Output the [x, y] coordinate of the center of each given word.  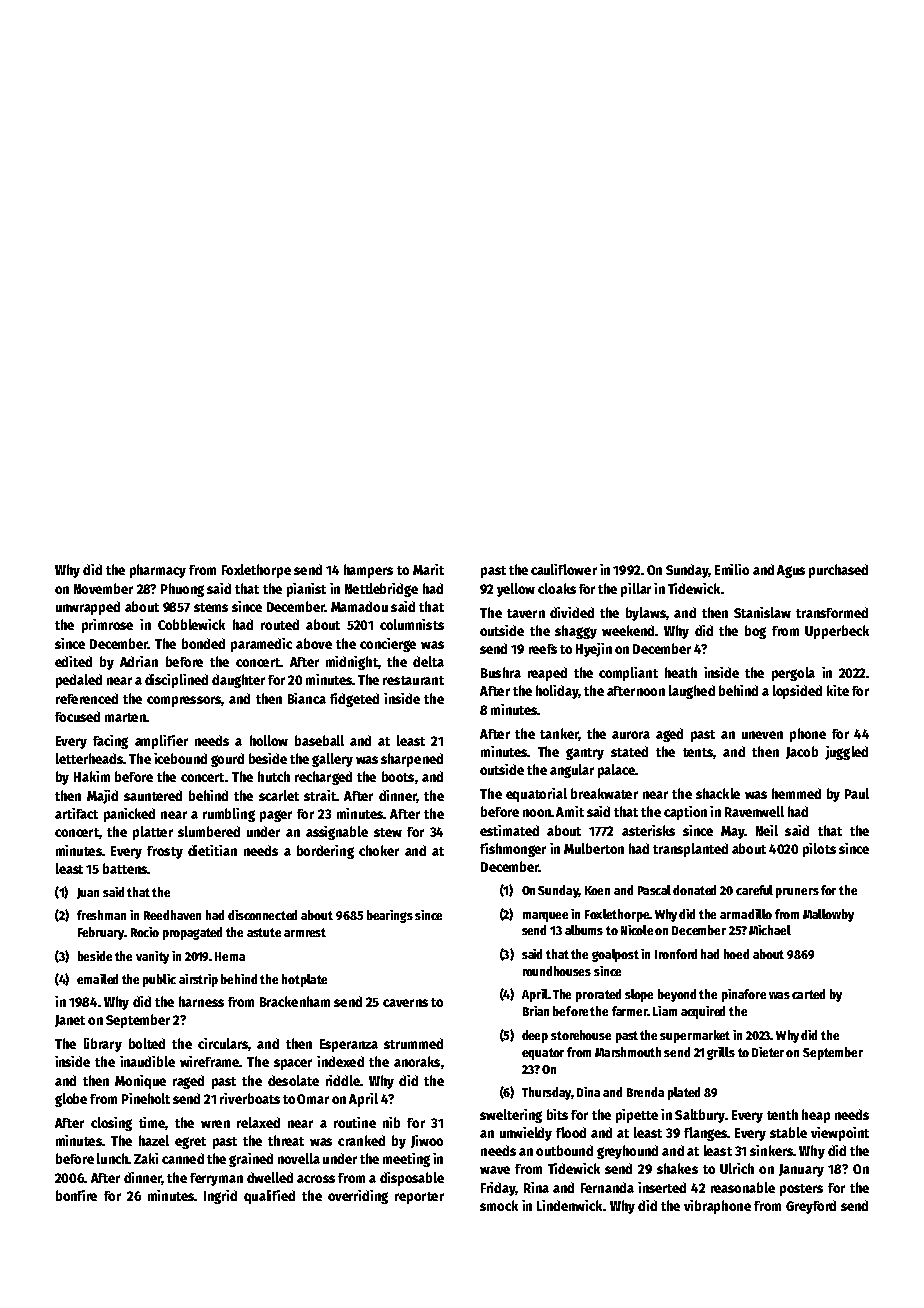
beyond [677, 995]
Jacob [802, 752]
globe [71, 1100]
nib [391, 1122]
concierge [388, 645]
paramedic [261, 645]
